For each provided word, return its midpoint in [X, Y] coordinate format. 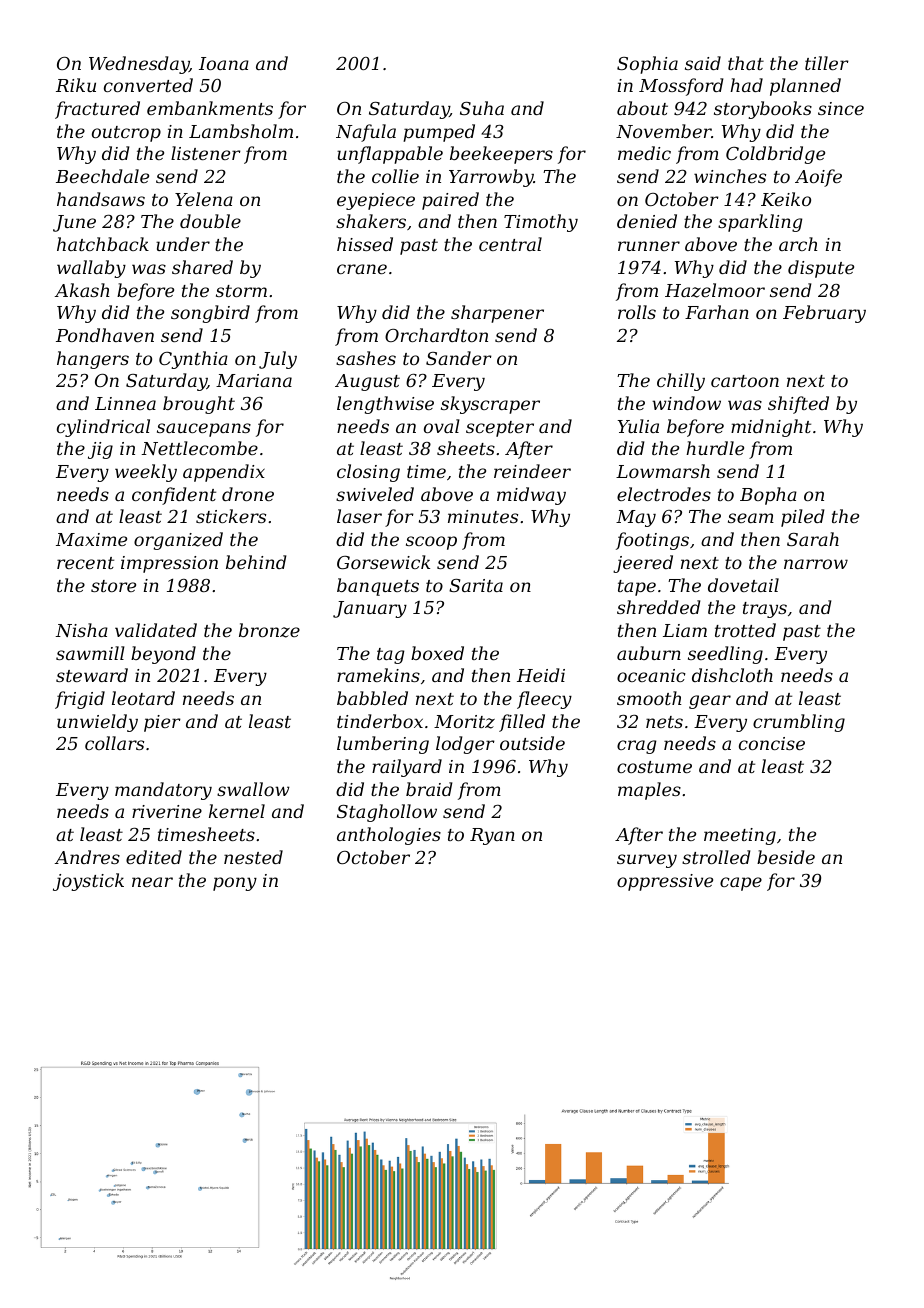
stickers [231, 516]
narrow [816, 564]
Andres [87, 857]
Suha [482, 108]
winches [730, 176]
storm [241, 291]
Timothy [541, 223]
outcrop [126, 134]
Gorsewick [383, 562]
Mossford [681, 87]
